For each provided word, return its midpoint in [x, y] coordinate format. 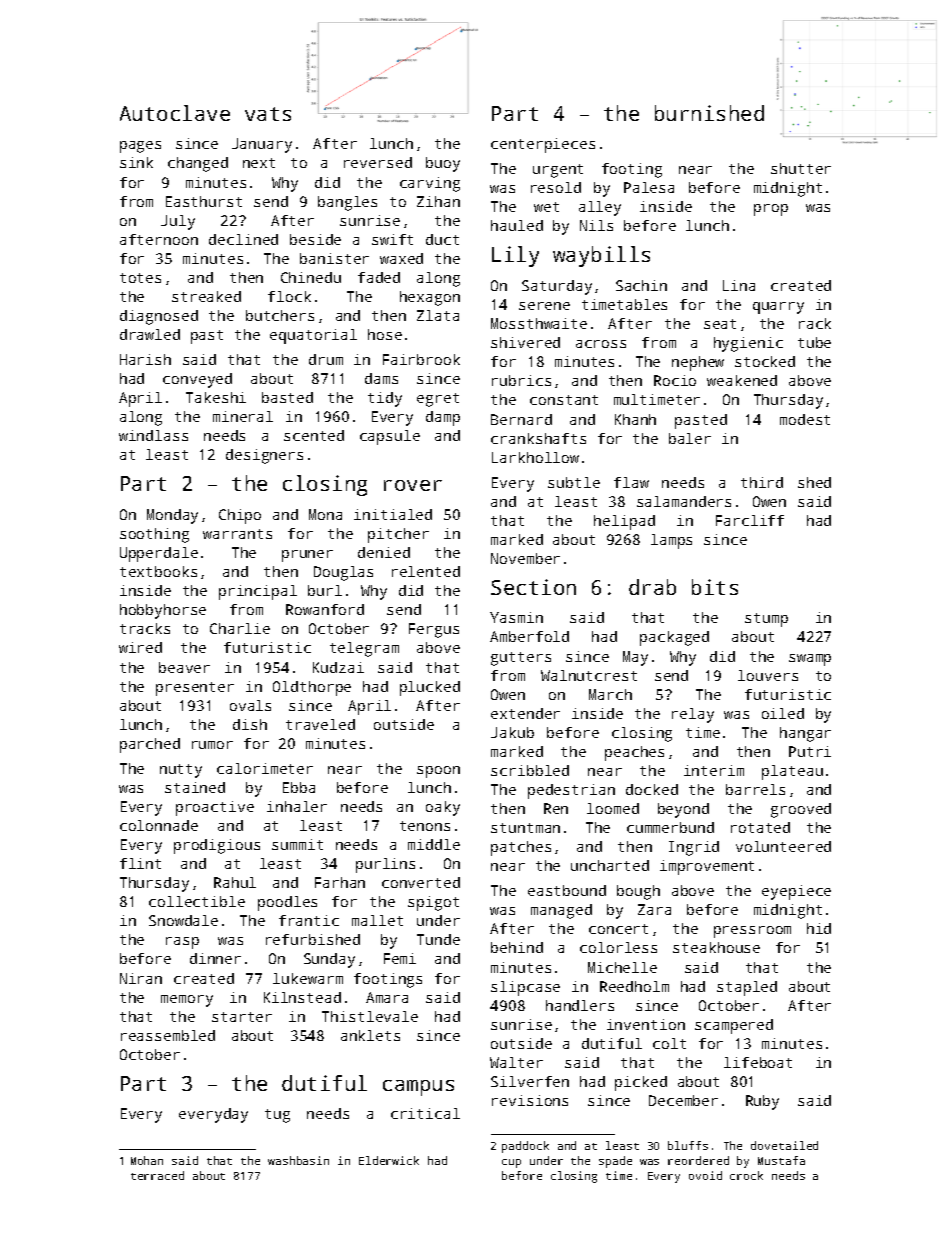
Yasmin [516, 617]
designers [264, 456]
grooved [801, 810]
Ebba [299, 787]
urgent [558, 171]
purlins [385, 865]
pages [140, 147]
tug [277, 1116]
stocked [765, 361]
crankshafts [538, 438]
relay [693, 715]
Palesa [649, 187]
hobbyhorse [163, 611]
